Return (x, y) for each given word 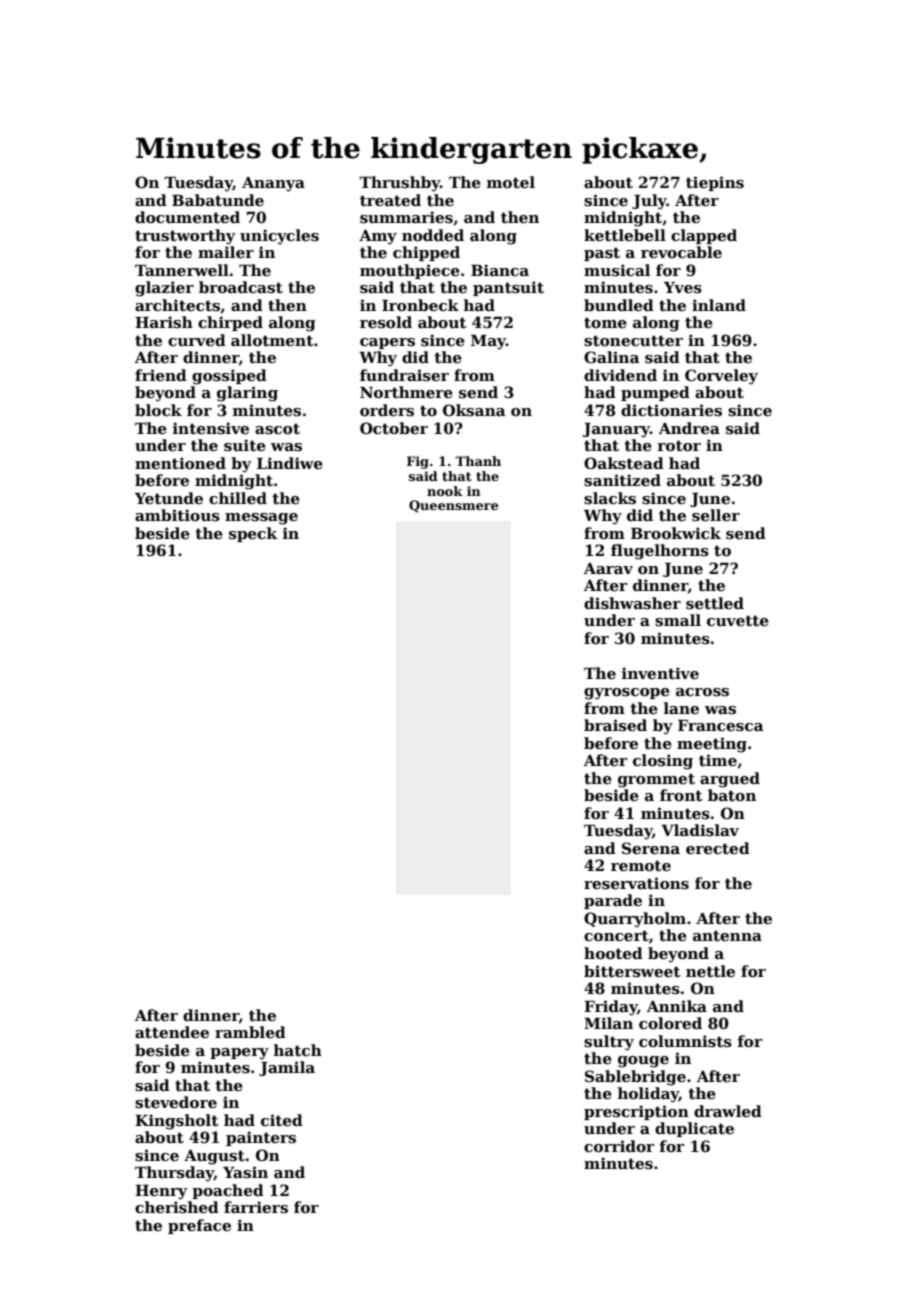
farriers (256, 1207)
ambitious (177, 515)
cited (282, 1120)
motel (511, 182)
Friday (610, 1008)
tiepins (715, 183)
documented (187, 217)
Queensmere (454, 506)
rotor (679, 445)
